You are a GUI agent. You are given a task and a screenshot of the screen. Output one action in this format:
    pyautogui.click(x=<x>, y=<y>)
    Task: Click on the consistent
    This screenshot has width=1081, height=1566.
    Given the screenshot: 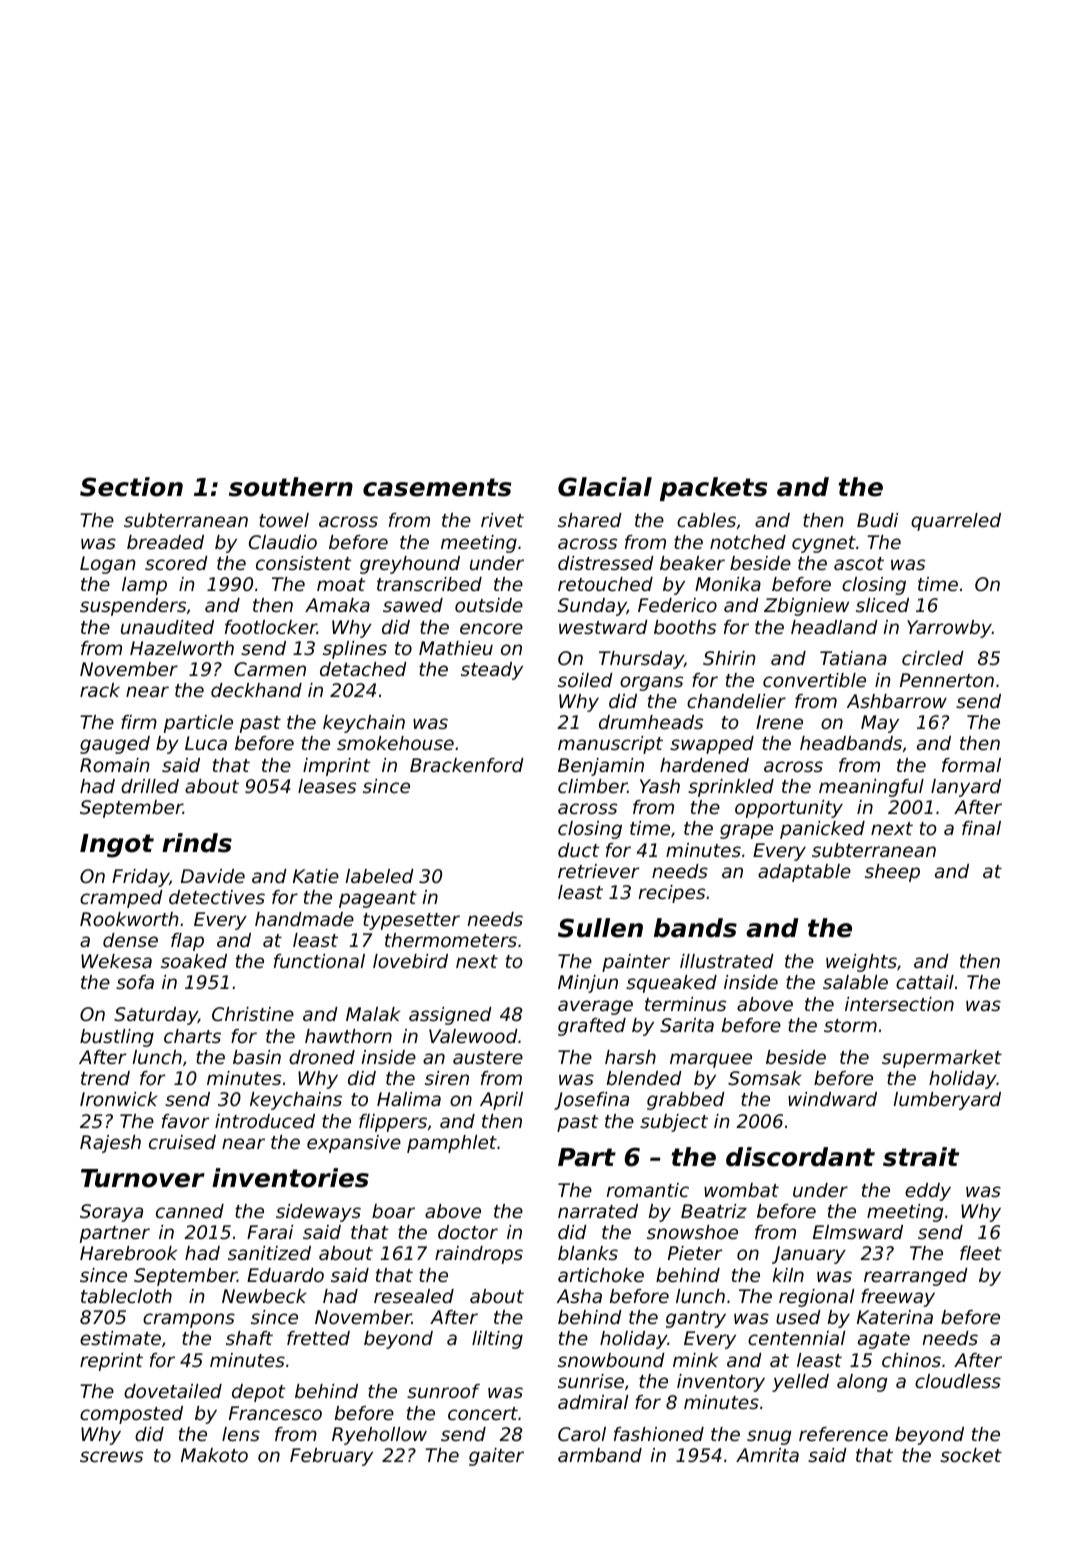 What is the action you would take?
    pyautogui.click(x=304, y=563)
